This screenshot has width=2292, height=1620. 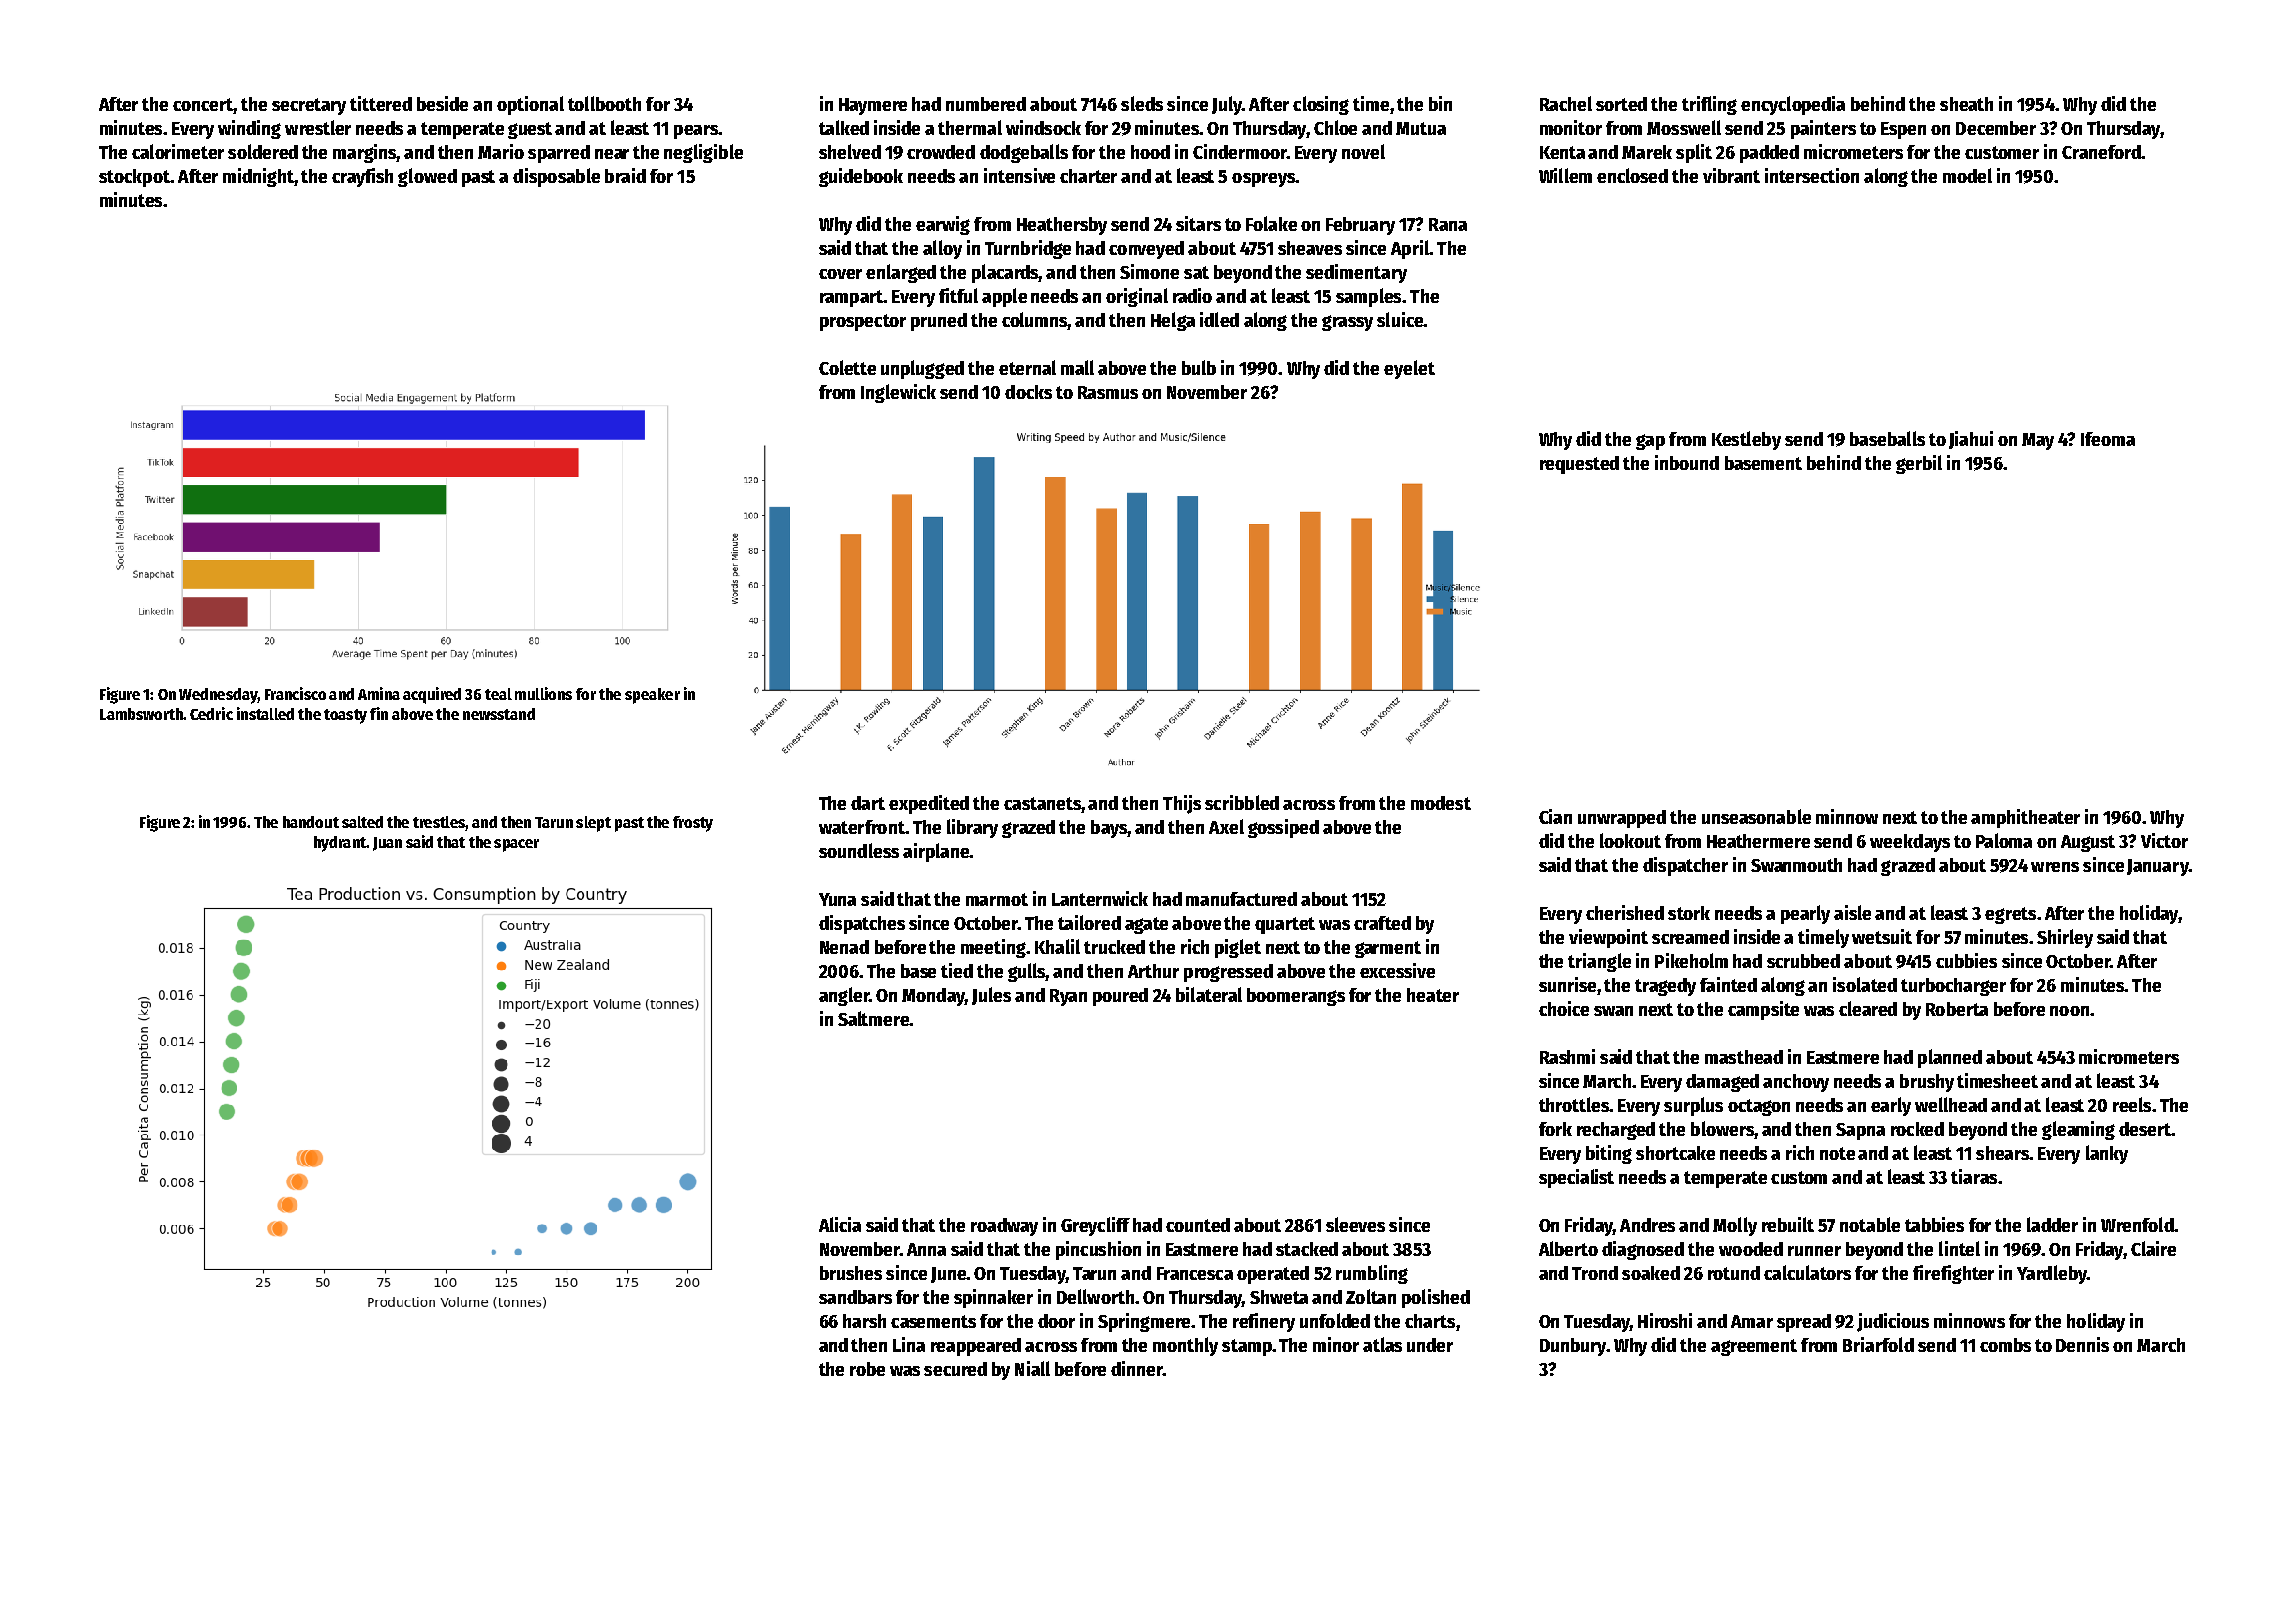 I want to click on Anna, so click(x=926, y=1249).
